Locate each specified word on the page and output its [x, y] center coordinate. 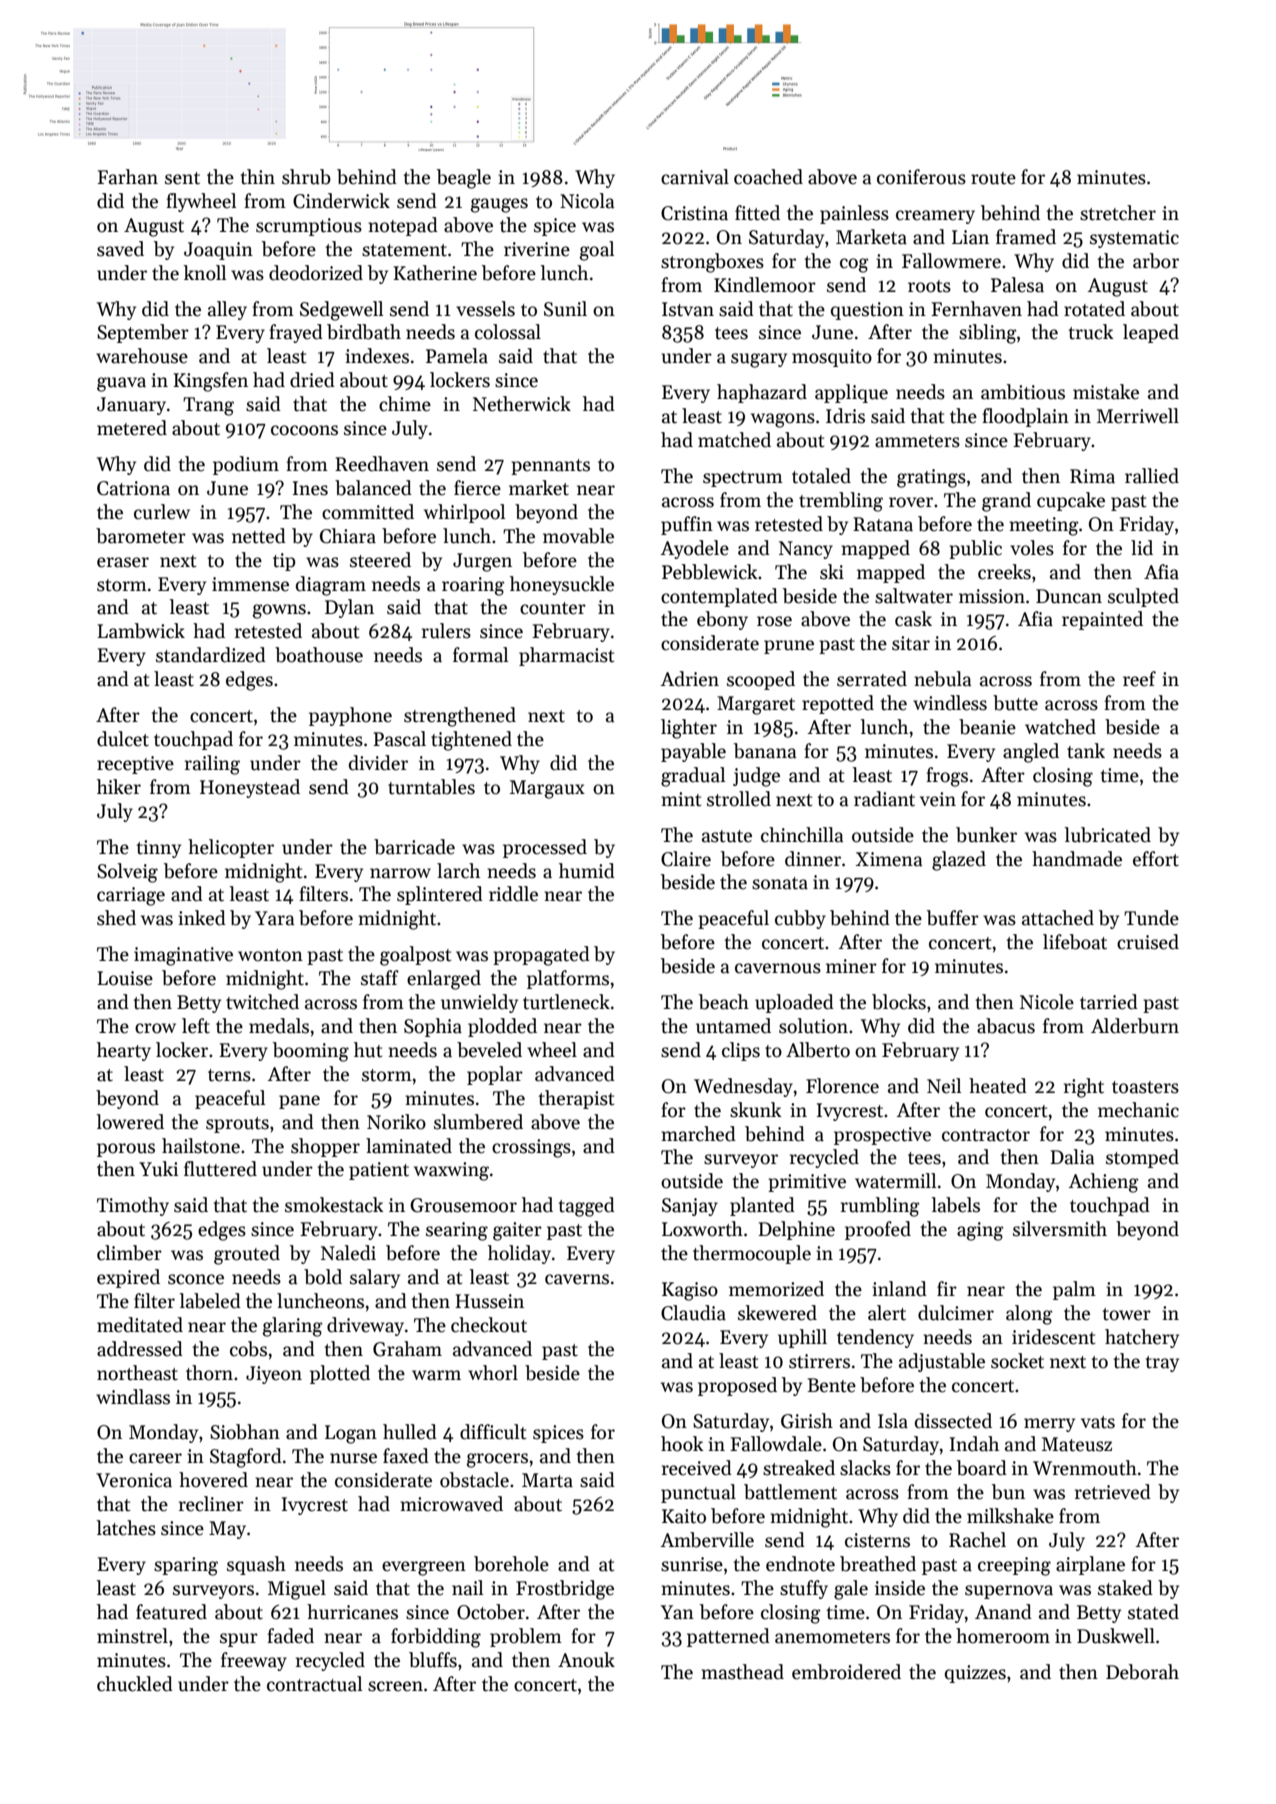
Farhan [127, 177]
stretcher [1118, 213]
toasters [1145, 1087]
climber [129, 1253]
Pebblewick [709, 572]
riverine [537, 249]
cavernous [778, 968]
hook [682, 1444]
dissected [953, 1421]
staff [380, 978]
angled [1031, 753]
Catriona [133, 488]
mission [992, 596]
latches [126, 1528]
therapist [577, 1099]
